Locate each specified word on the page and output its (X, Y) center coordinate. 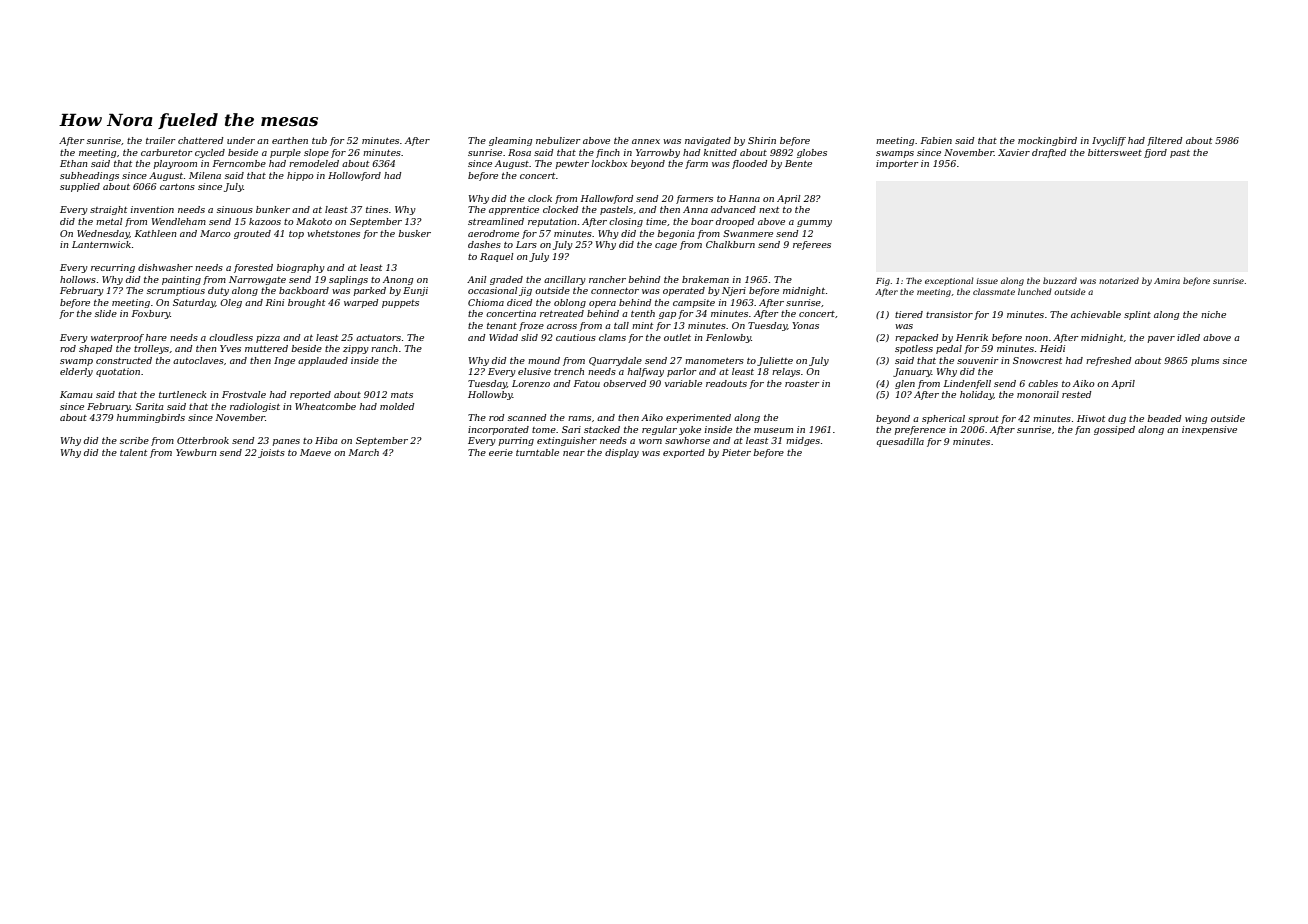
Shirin (762, 140)
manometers (714, 361)
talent (133, 452)
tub (319, 140)
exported (684, 453)
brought (306, 303)
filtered (1164, 141)
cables (1043, 383)
